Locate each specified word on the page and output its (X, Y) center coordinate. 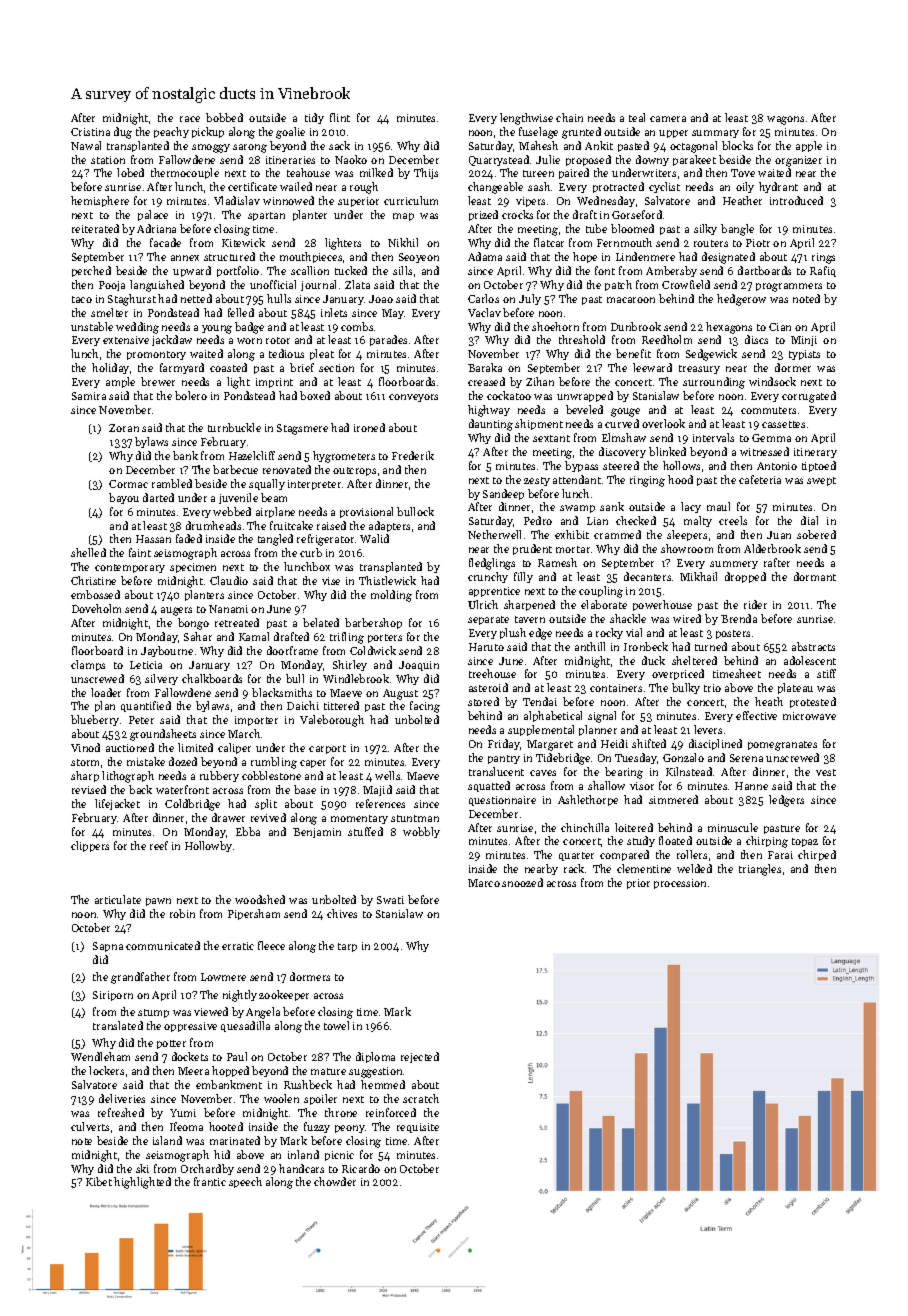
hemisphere (100, 201)
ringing (647, 481)
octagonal (693, 147)
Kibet (99, 1181)
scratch (421, 1098)
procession (680, 884)
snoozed (522, 882)
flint (340, 117)
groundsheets (163, 735)
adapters (389, 526)
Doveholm (96, 608)
